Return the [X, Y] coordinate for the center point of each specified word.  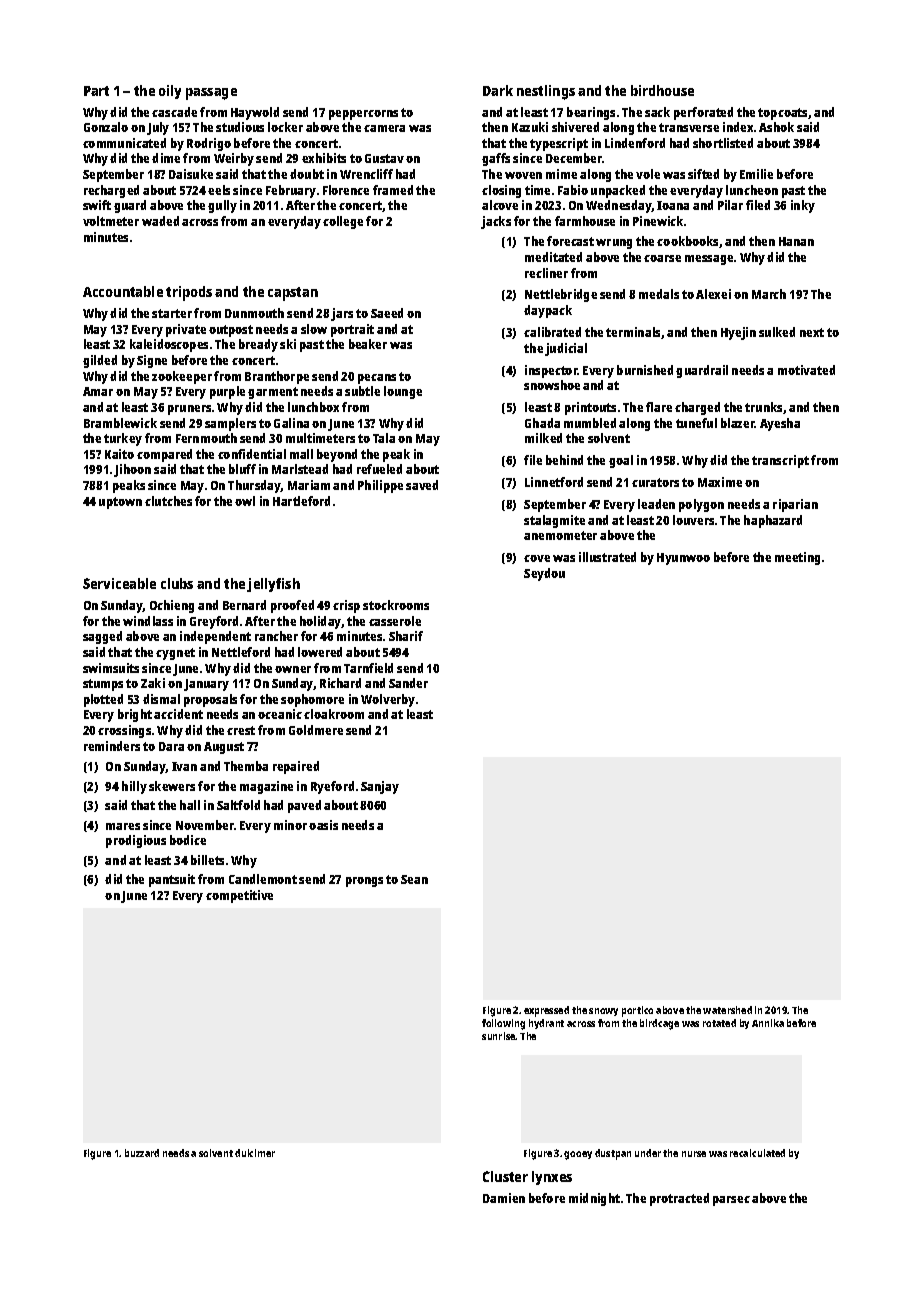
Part [96, 91]
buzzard [142, 1153]
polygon [701, 505]
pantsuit [172, 880]
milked [543, 438]
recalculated [757, 1153]
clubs [177, 583]
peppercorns [363, 115]
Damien [504, 1198]
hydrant [546, 1024]
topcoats [782, 114]
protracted [679, 1199]
